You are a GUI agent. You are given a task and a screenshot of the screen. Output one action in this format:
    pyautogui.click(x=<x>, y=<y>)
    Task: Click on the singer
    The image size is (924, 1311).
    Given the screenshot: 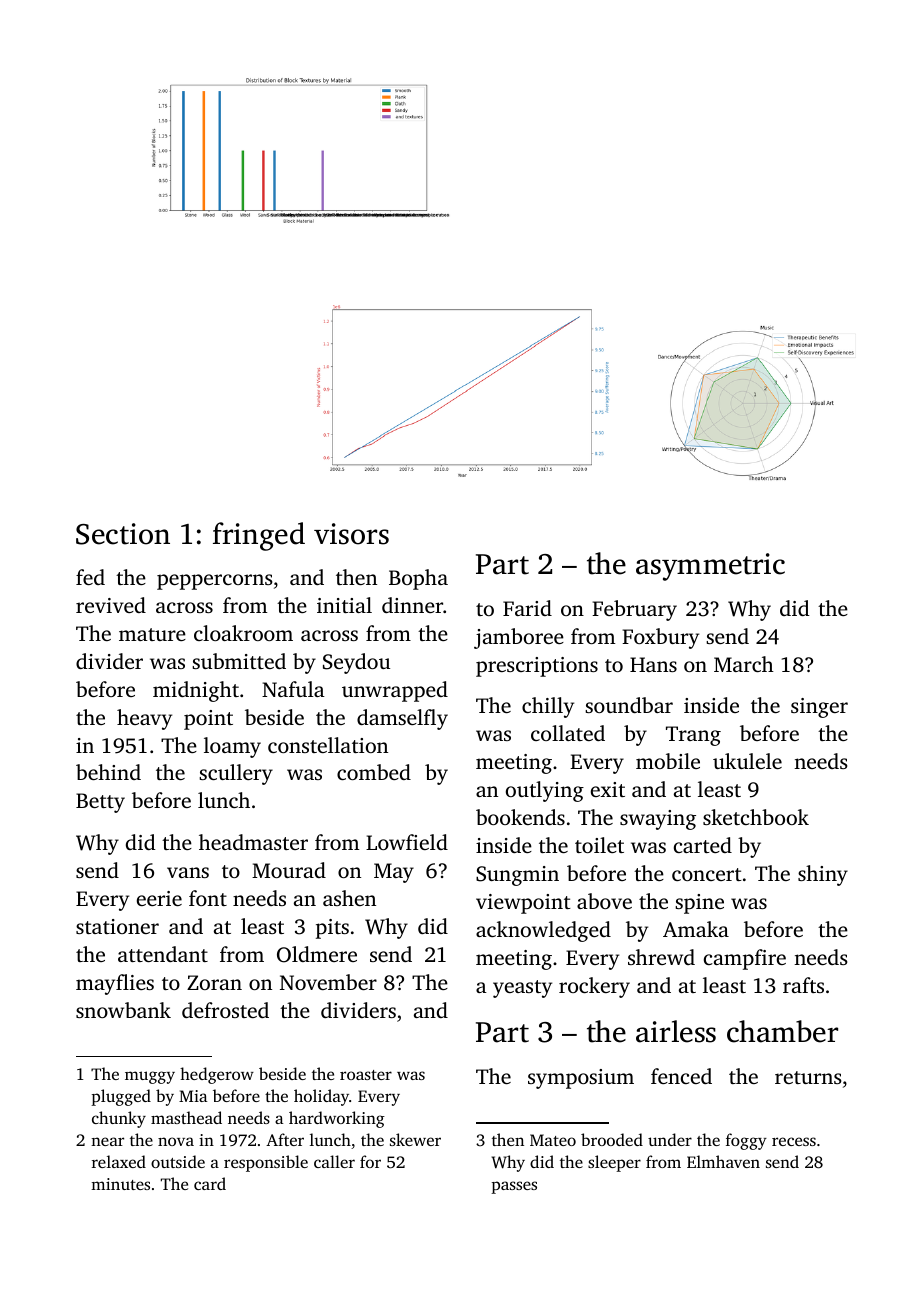 What is the action you would take?
    pyautogui.click(x=819, y=708)
